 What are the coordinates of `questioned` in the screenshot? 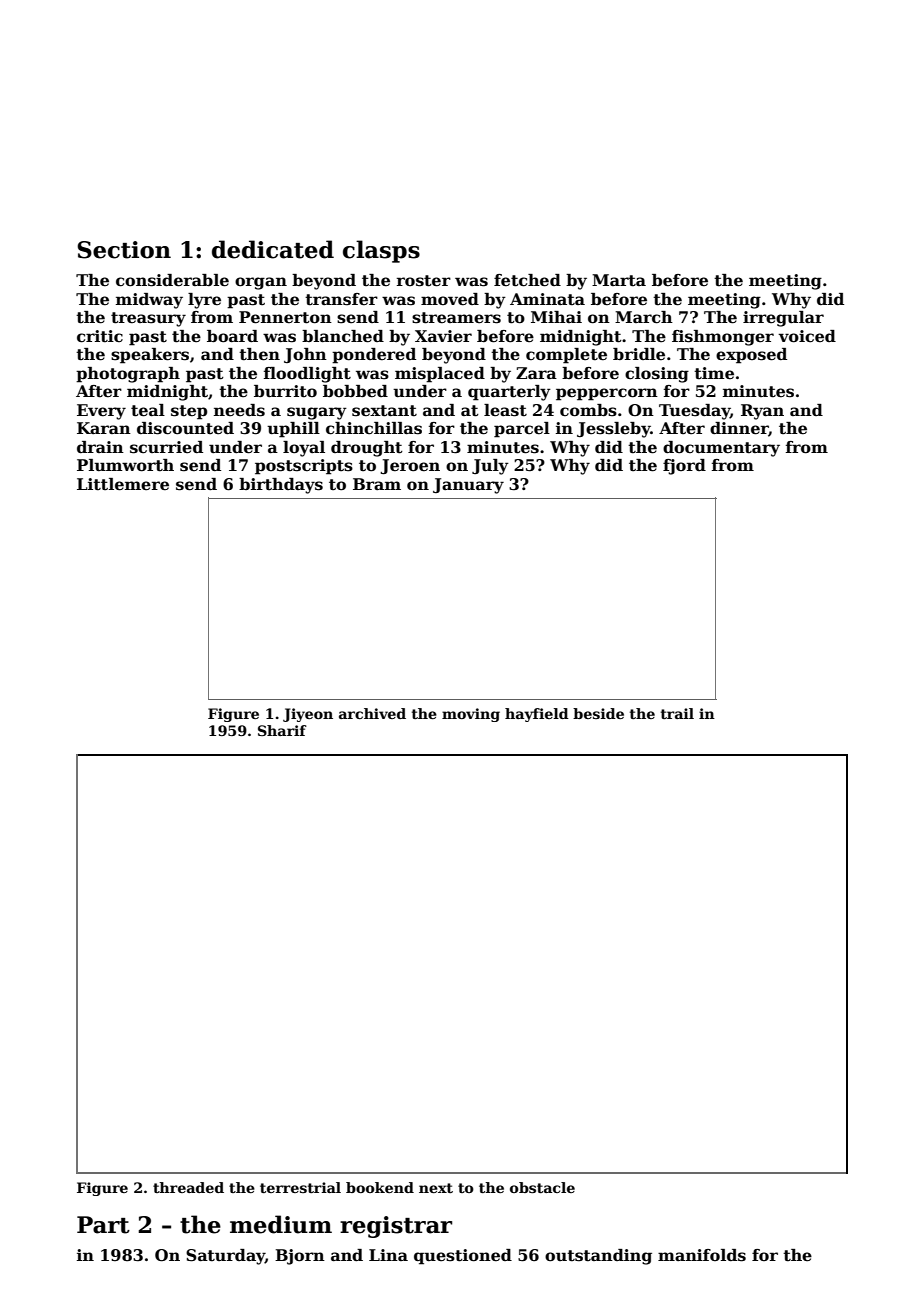 It's located at (463, 1257).
